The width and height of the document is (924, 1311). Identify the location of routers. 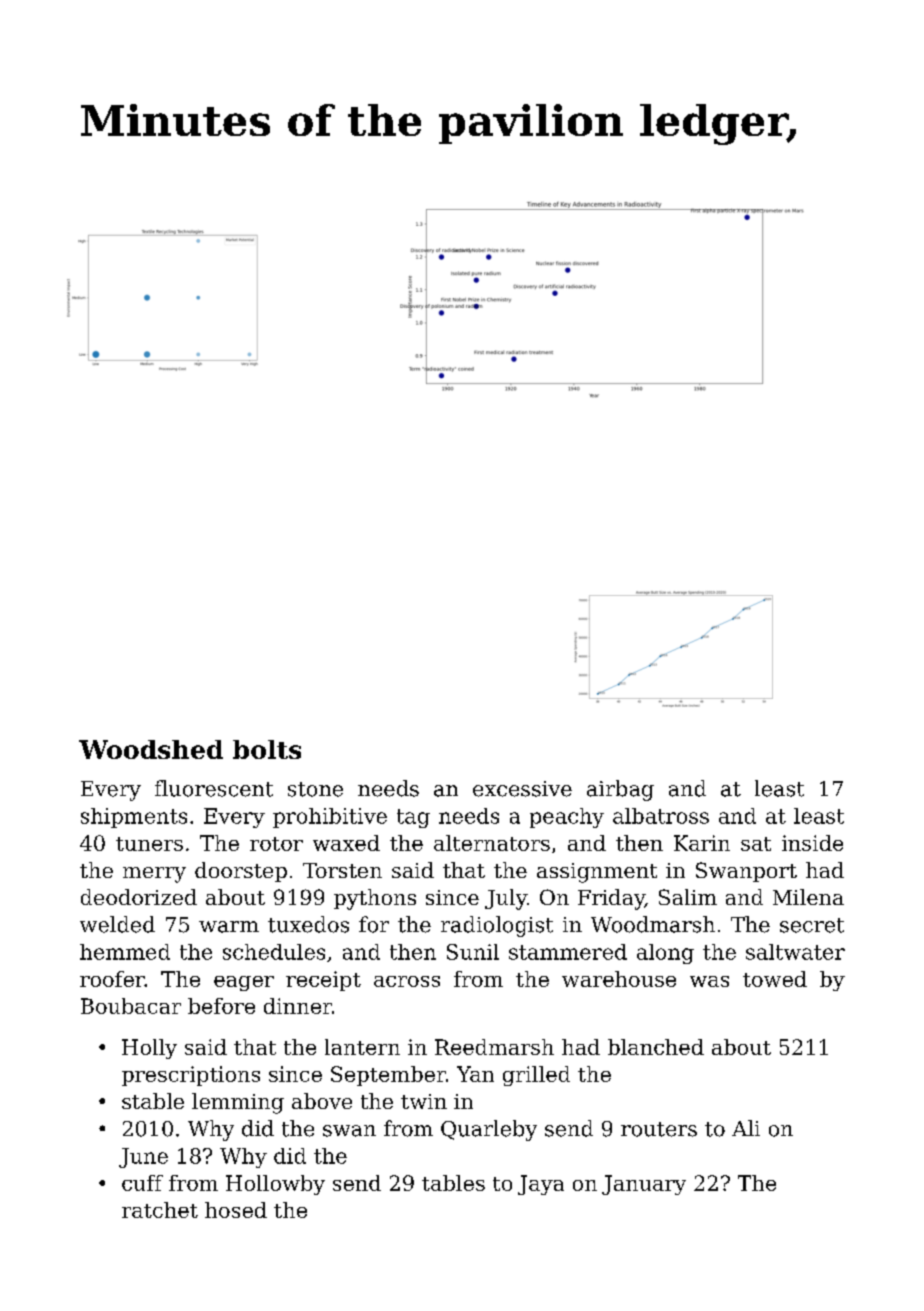
(659, 1129).
